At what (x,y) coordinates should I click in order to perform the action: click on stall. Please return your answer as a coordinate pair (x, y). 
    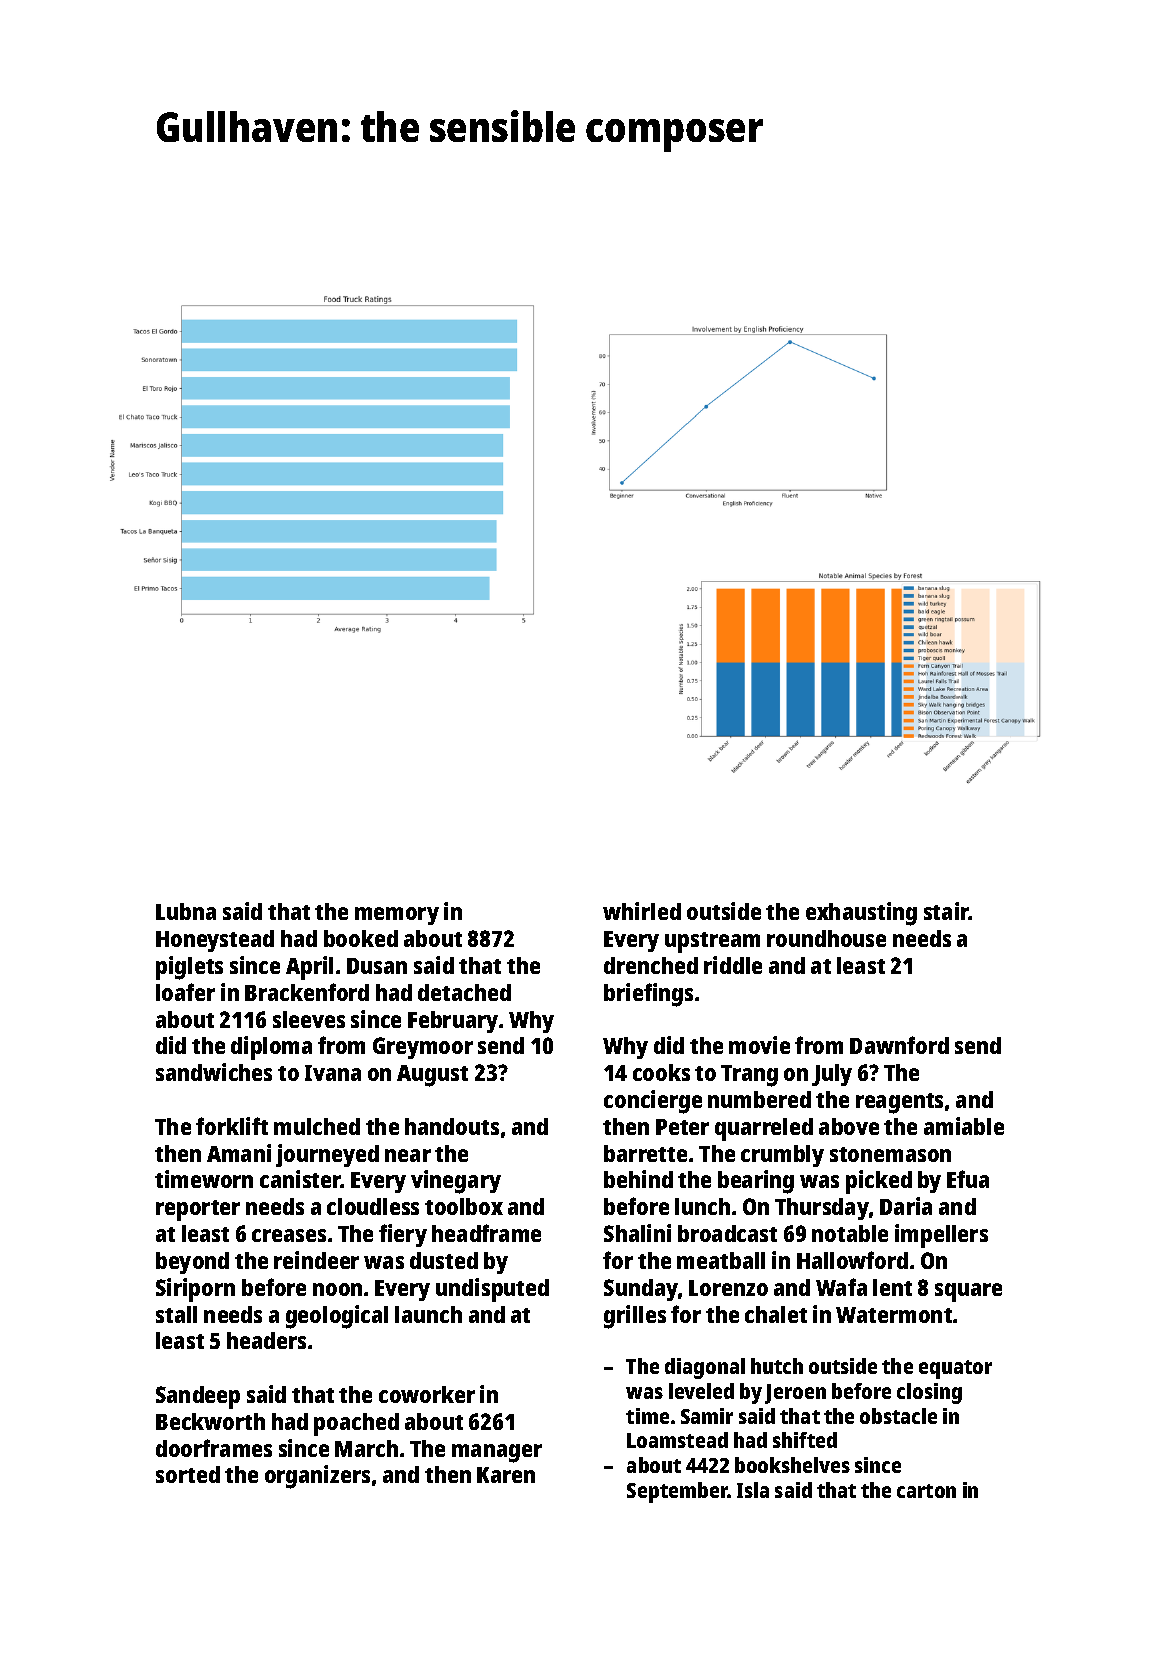
    Looking at the image, I should click on (176, 1314).
